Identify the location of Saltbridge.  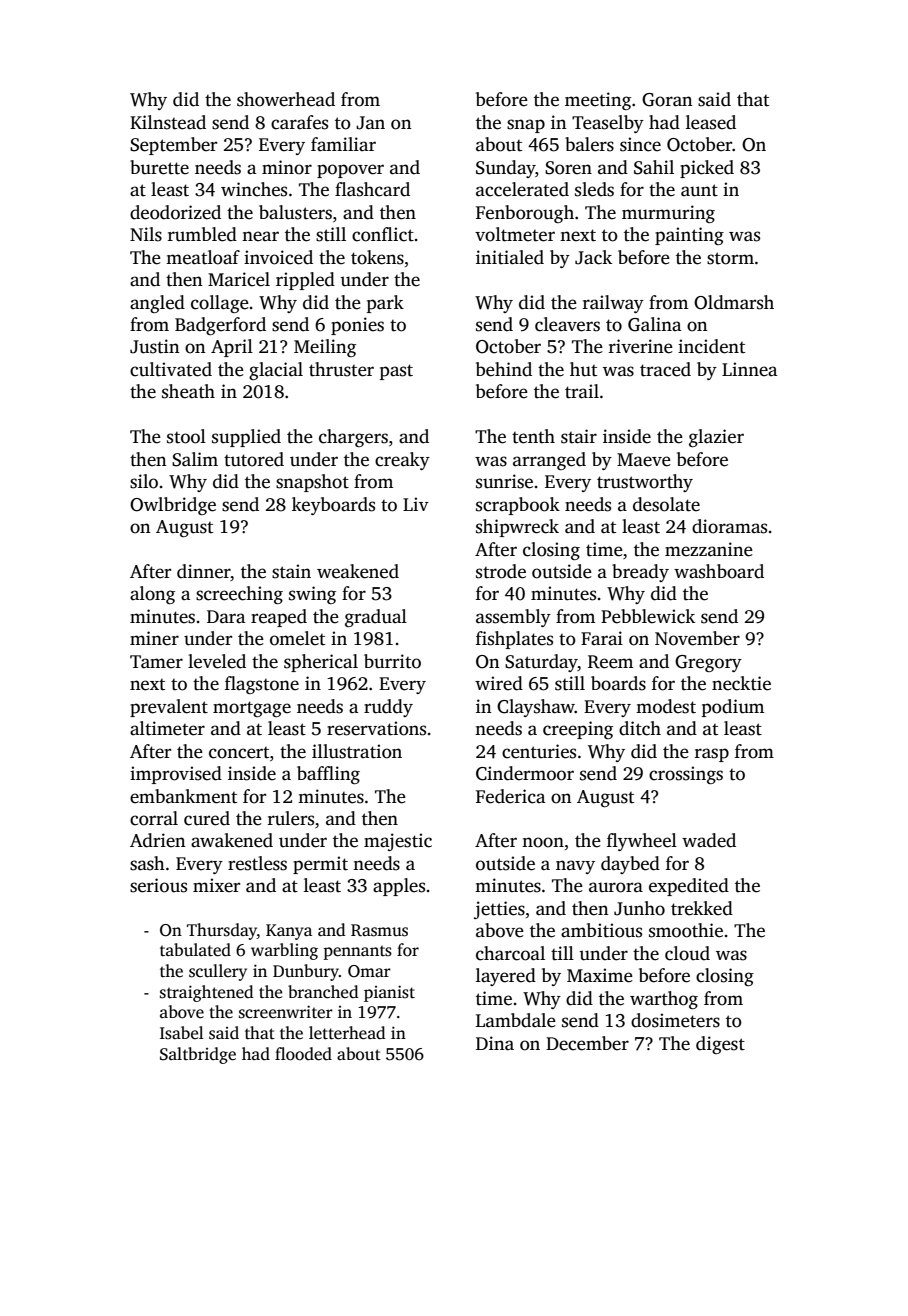
(198, 1055).
